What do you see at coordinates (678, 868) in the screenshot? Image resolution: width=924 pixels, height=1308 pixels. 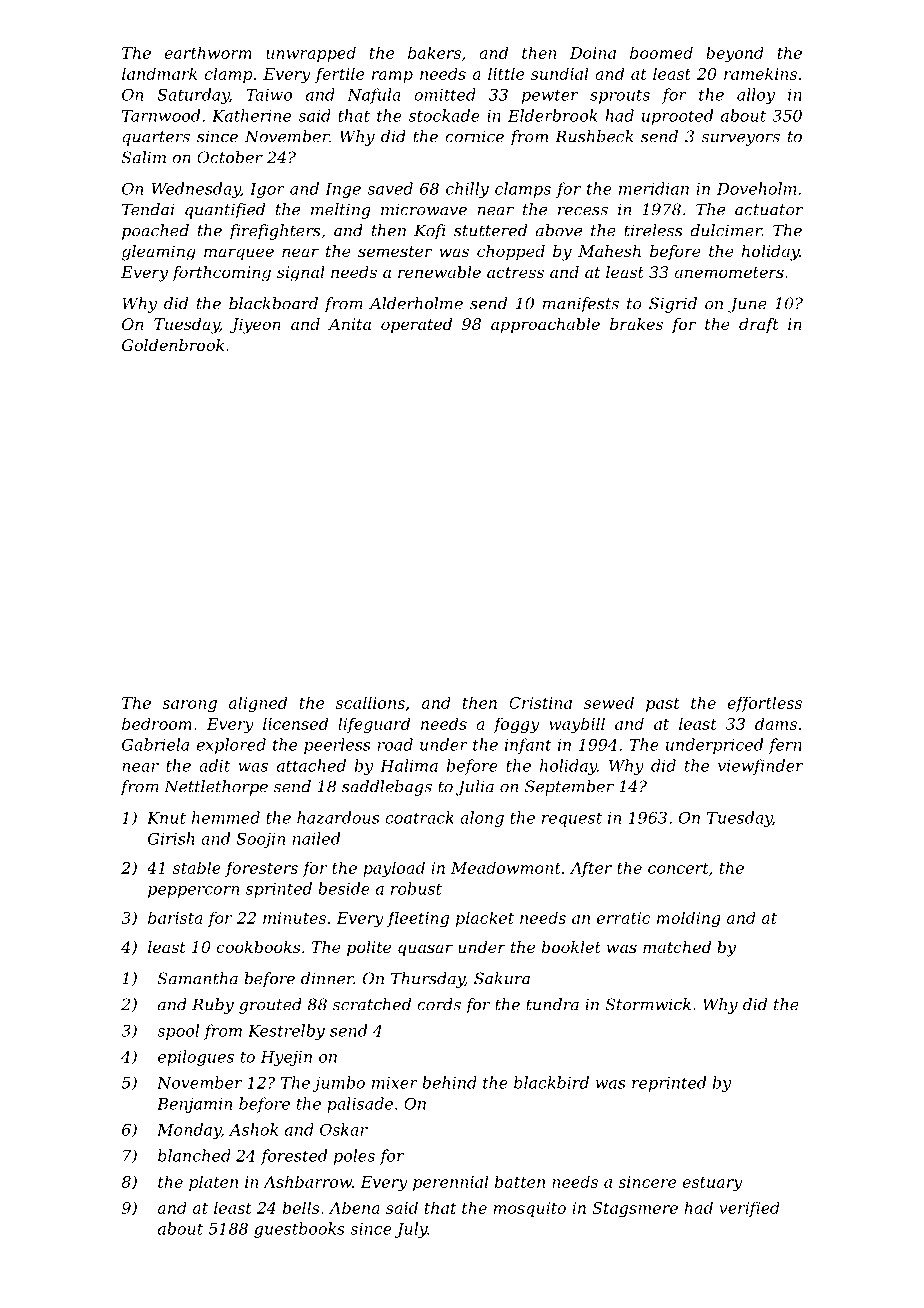 I see `concert` at bounding box center [678, 868].
